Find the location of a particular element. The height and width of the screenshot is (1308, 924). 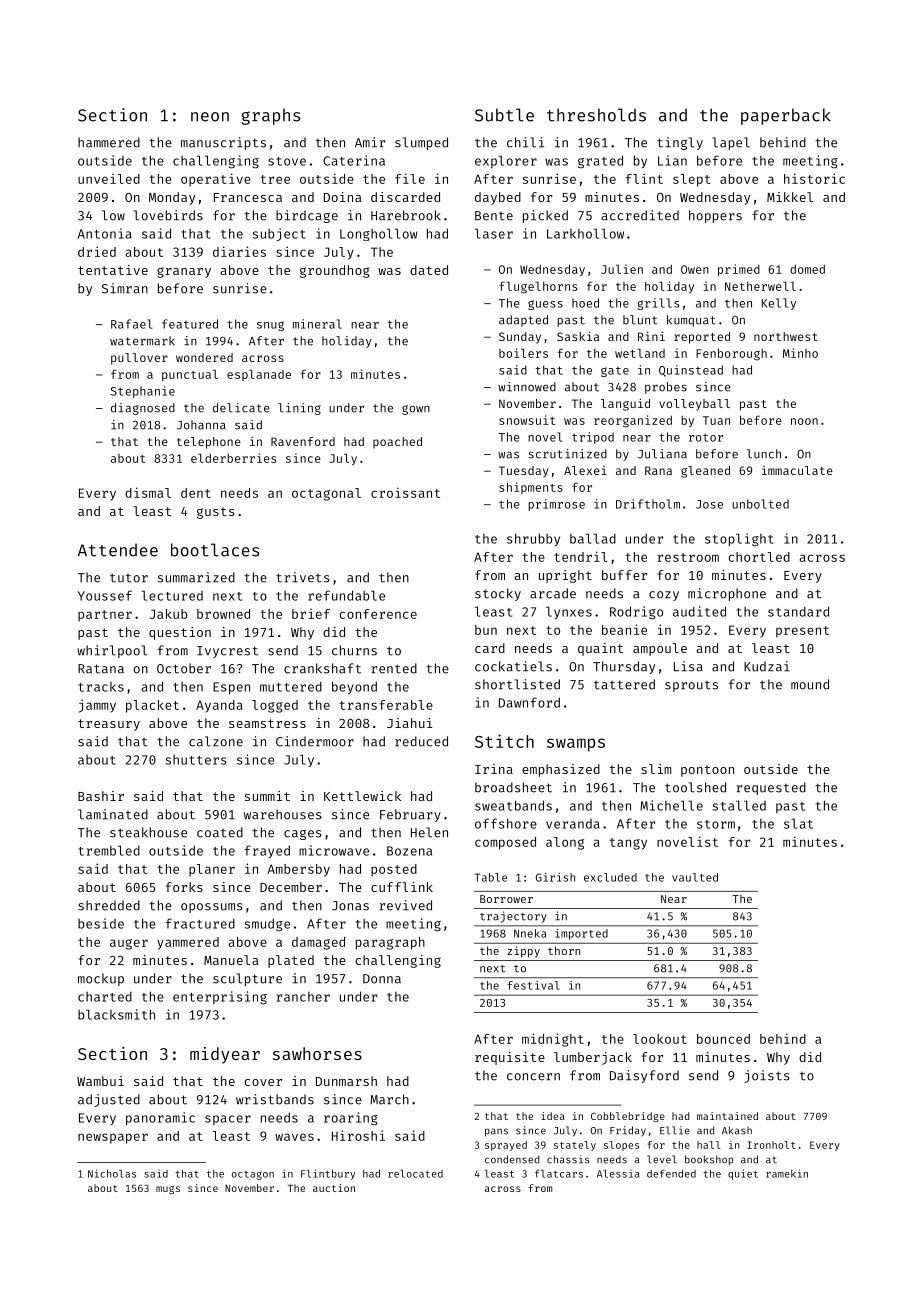

steakhouse is located at coordinates (148, 832).
